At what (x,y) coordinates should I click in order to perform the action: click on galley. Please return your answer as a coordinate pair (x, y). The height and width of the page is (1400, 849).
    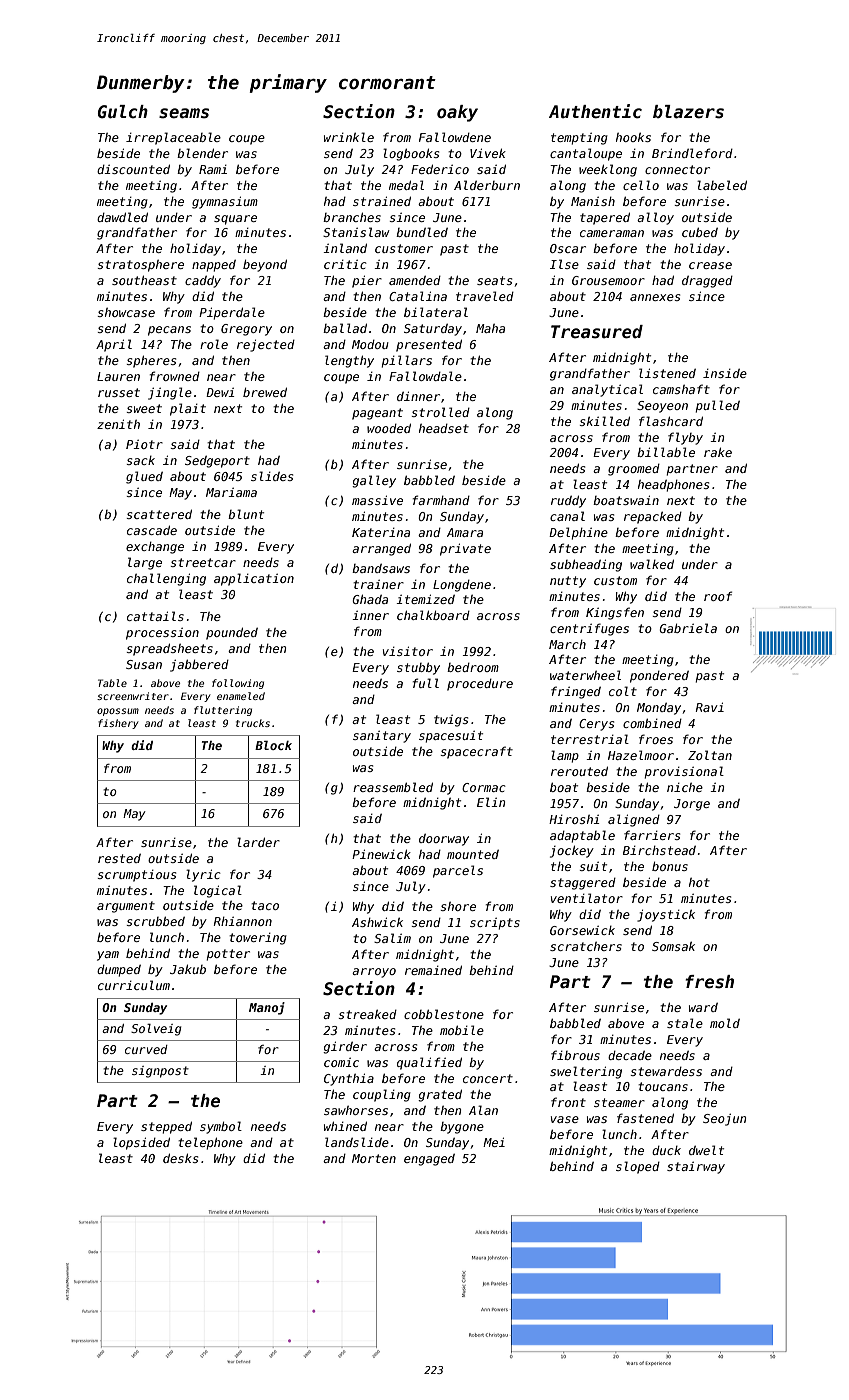
    Looking at the image, I should click on (374, 481).
